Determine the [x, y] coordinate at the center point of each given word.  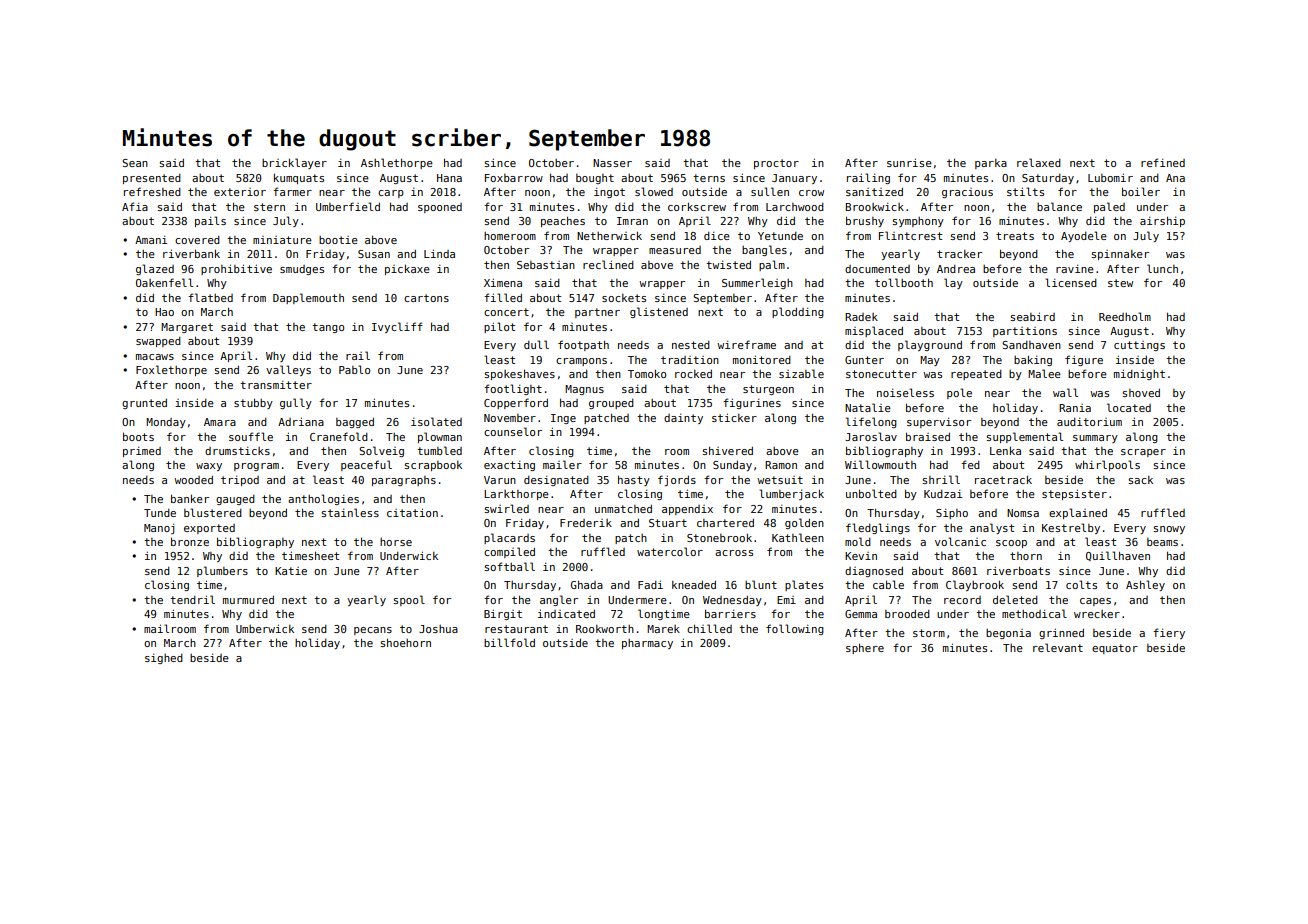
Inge [563, 419]
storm [929, 633]
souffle [251, 436]
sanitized [874, 192]
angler [559, 600]
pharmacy [647, 644]
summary [1095, 439]
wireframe [746, 344]
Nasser [612, 163]
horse [396, 542]
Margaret [187, 328]
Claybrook [975, 585]
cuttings [1139, 346]
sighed [164, 659]
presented [152, 179]
